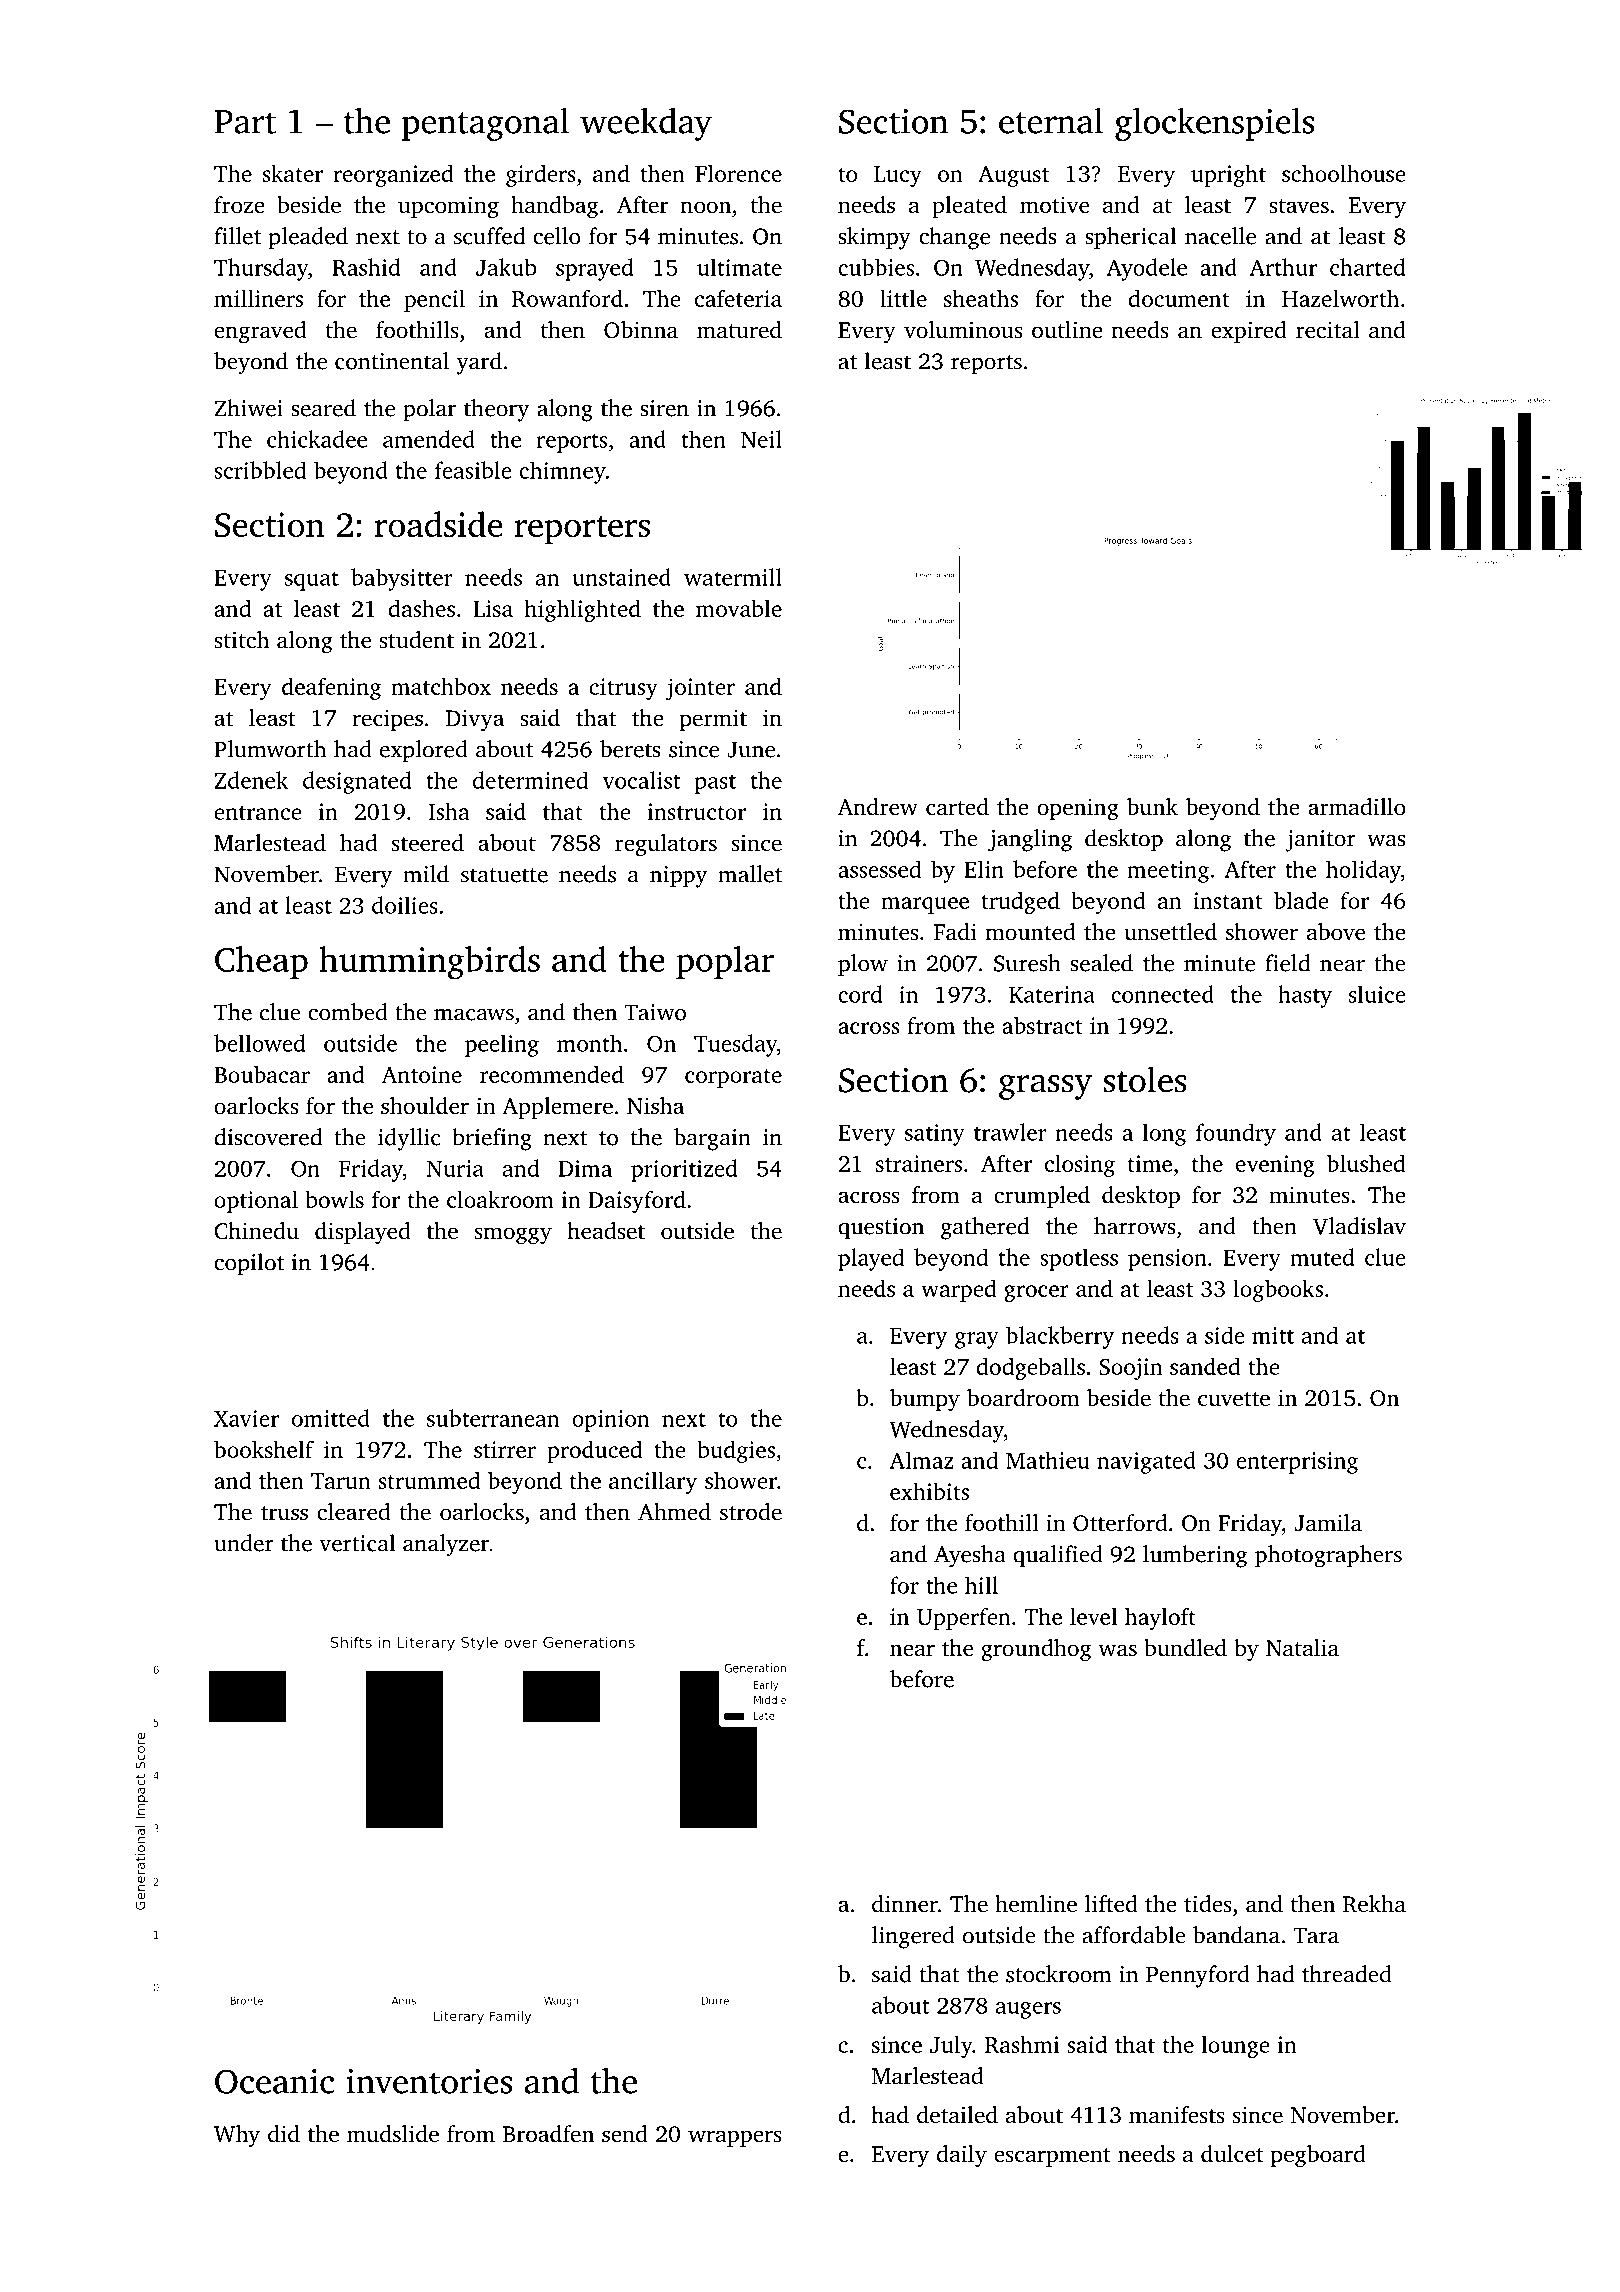 Image resolution: width=1620 pixels, height=2292 pixels. What do you see at coordinates (1147, 269) in the document?
I see `Ayodele` at bounding box center [1147, 269].
